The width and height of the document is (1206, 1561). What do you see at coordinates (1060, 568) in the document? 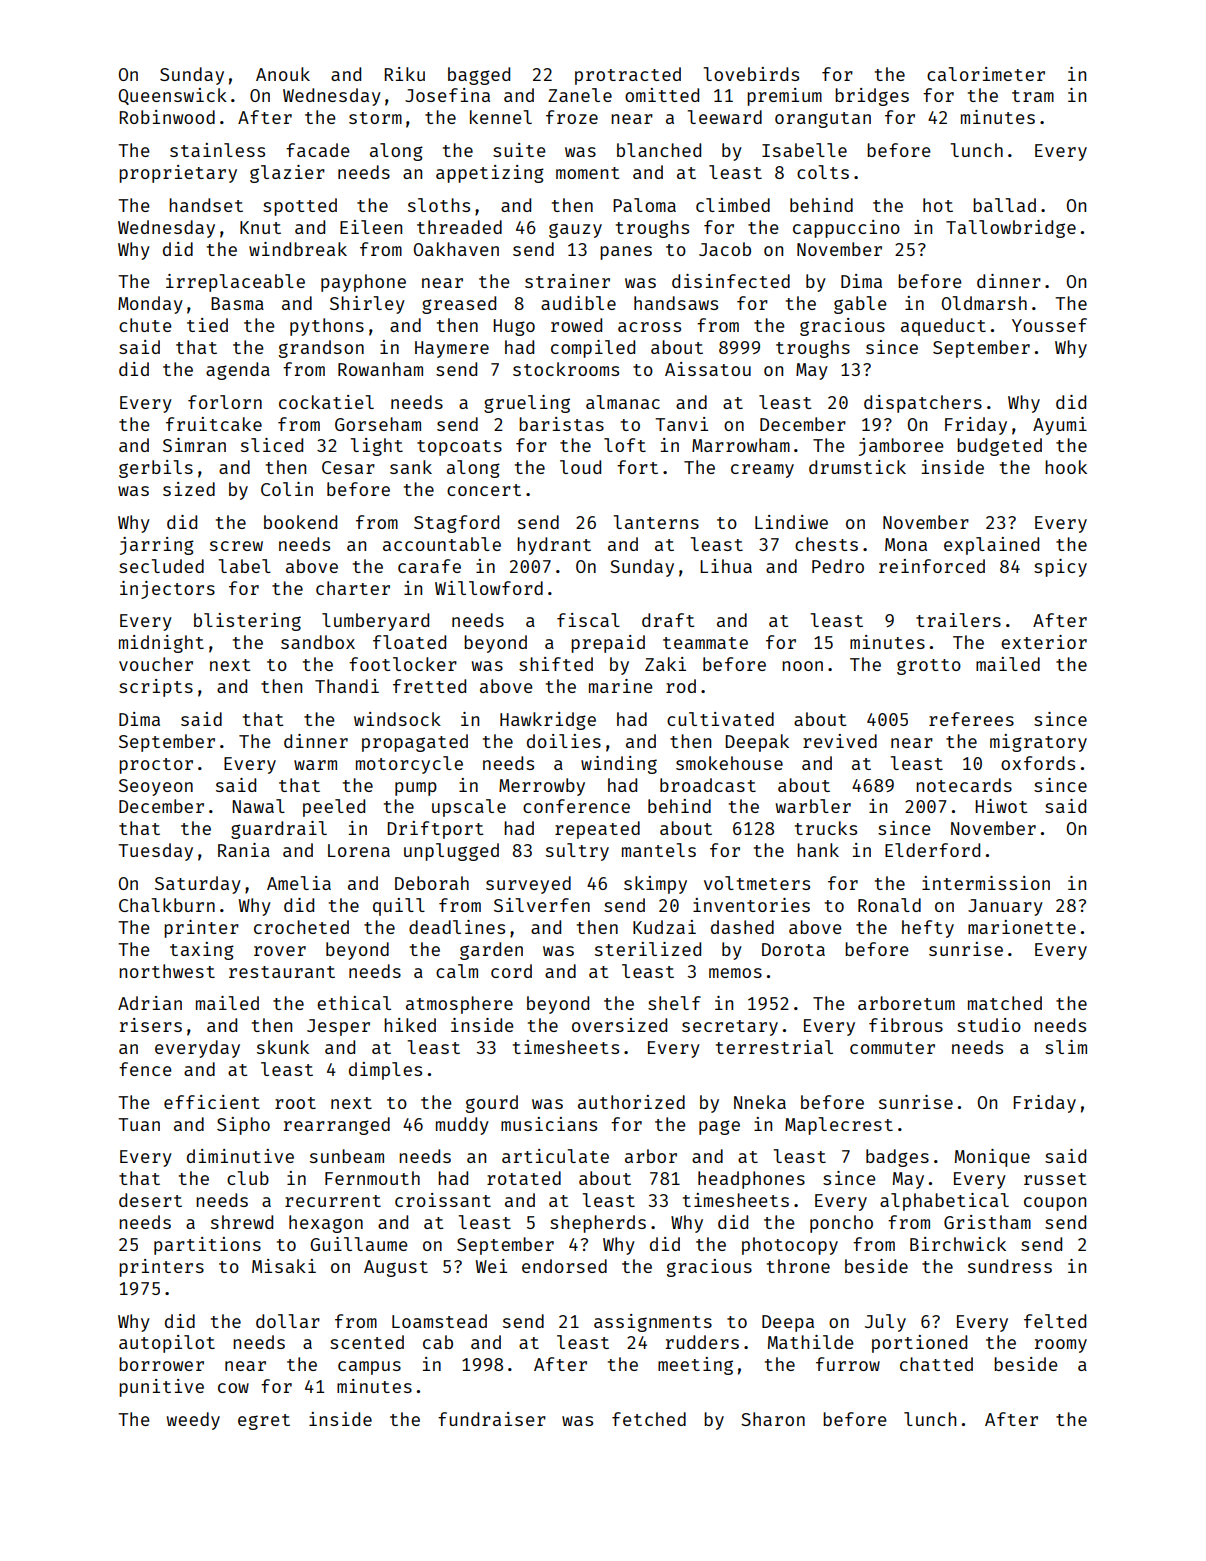
I see `spicy` at bounding box center [1060, 568].
